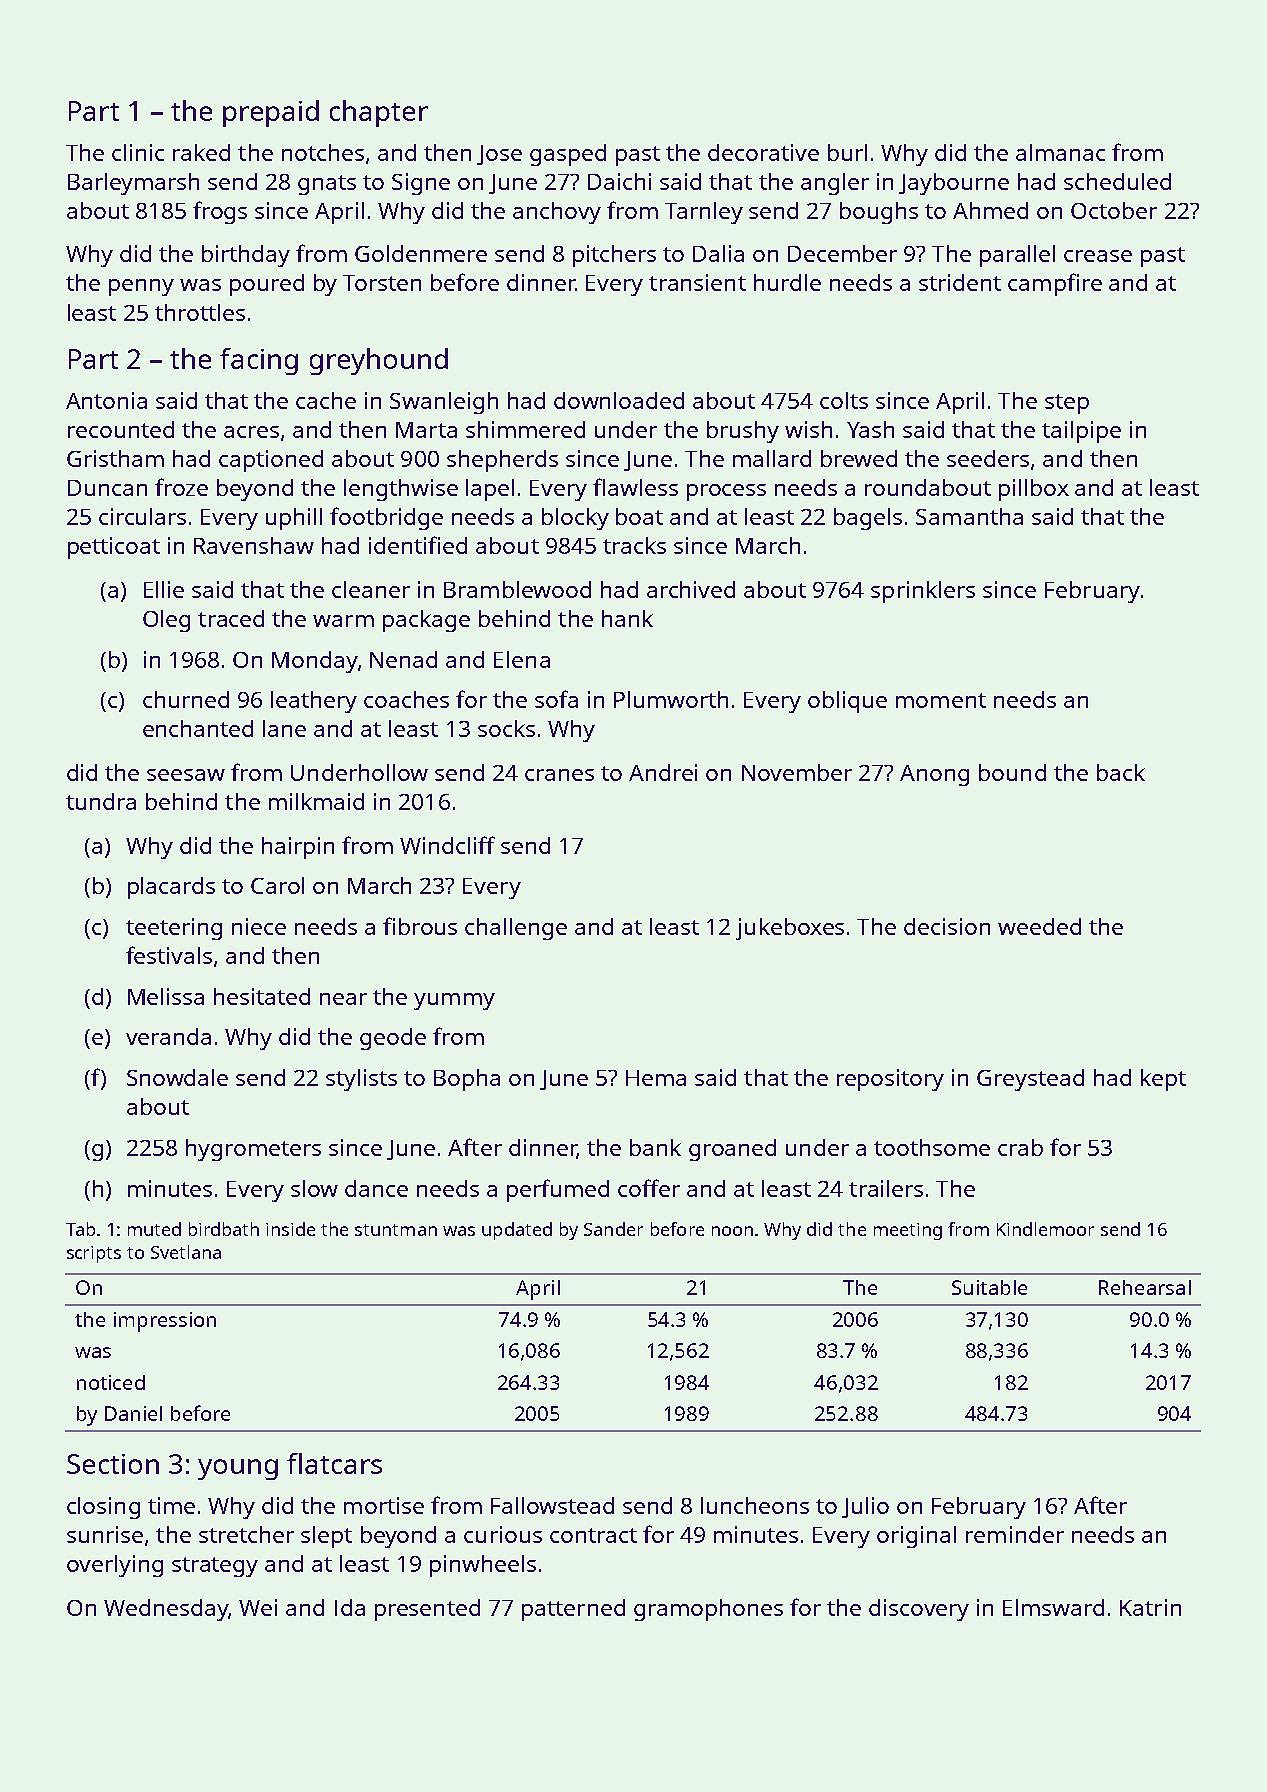  Describe the element at coordinates (947, 926) in the document. I see `decision` at that location.
